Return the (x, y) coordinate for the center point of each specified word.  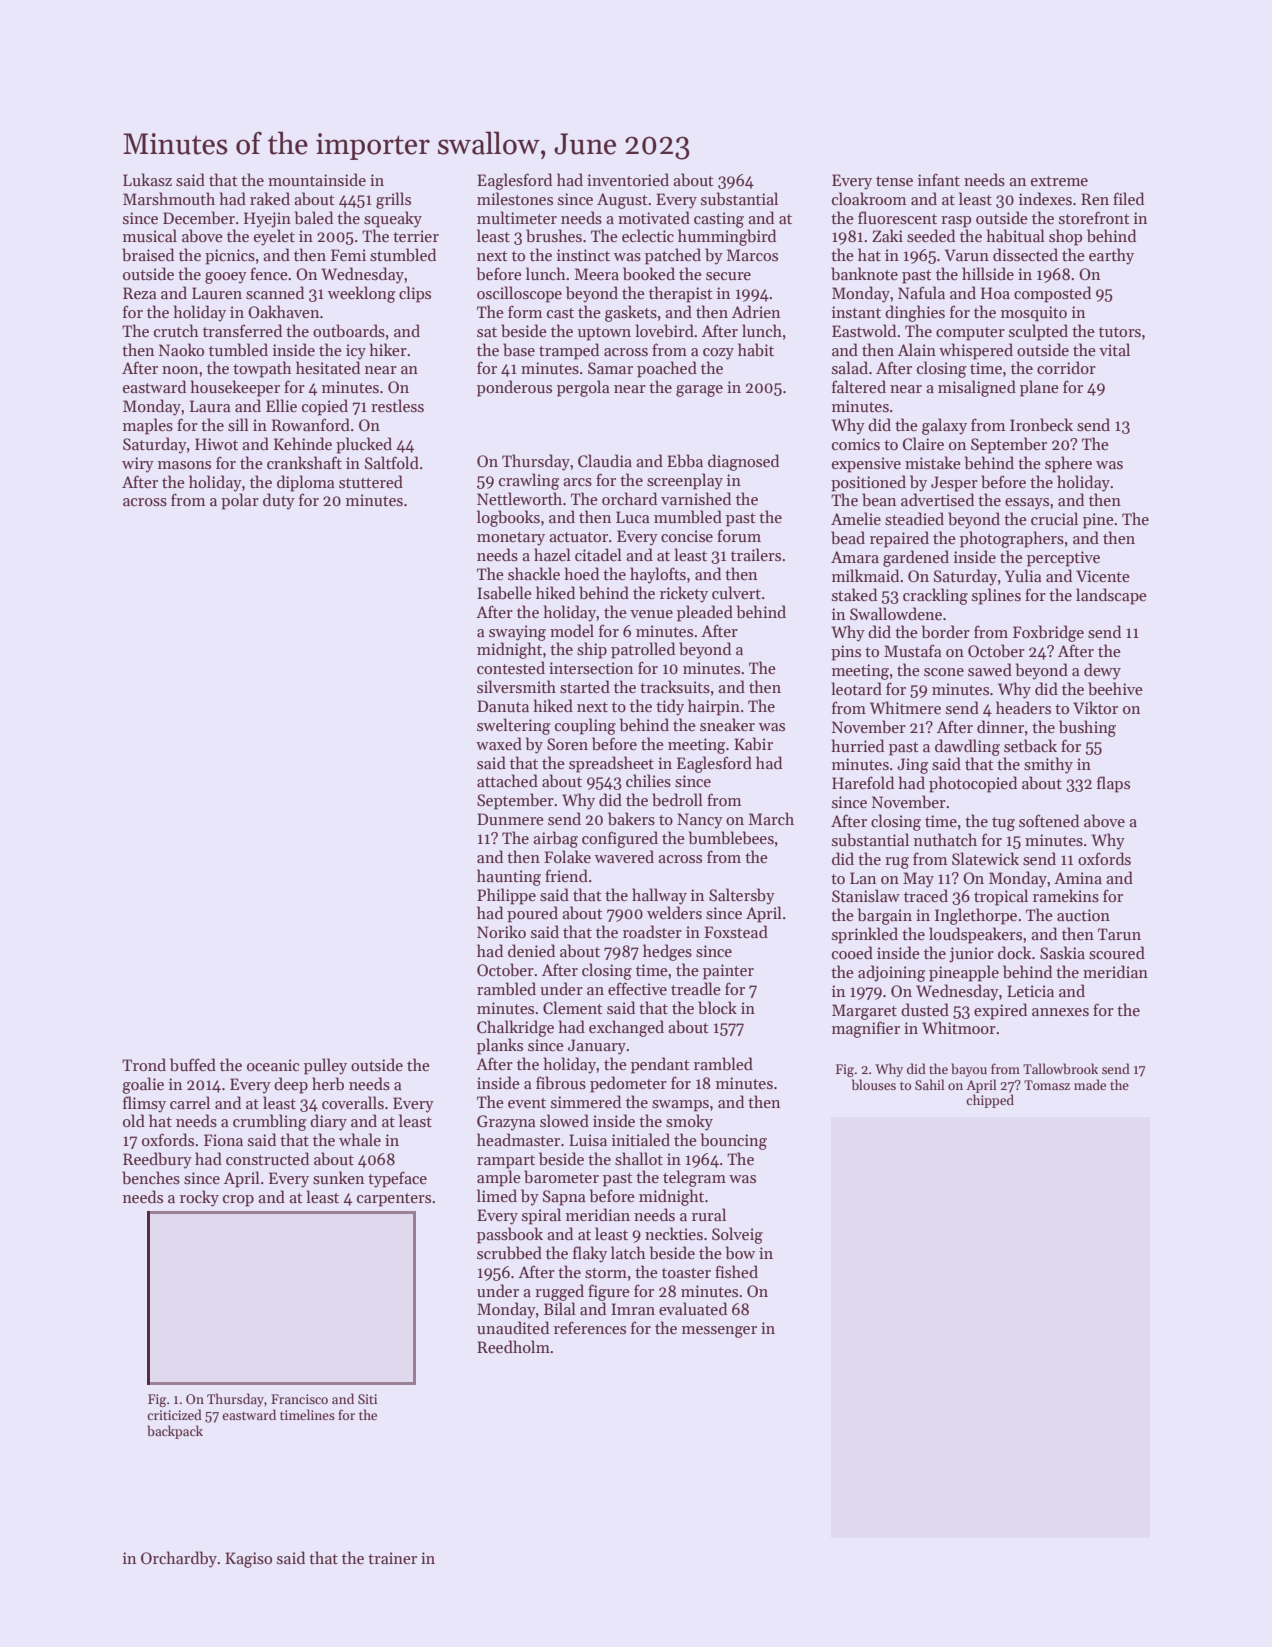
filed (1128, 198)
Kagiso (248, 1560)
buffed (193, 1065)
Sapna (564, 1198)
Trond (144, 1064)
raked (270, 198)
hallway (659, 896)
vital (1114, 349)
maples (148, 426)
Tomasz (1047, 1085)
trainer (392, 1558)
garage (699, 391)
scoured (1117, 953)
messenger (719, 1332)
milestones (515, 199)
